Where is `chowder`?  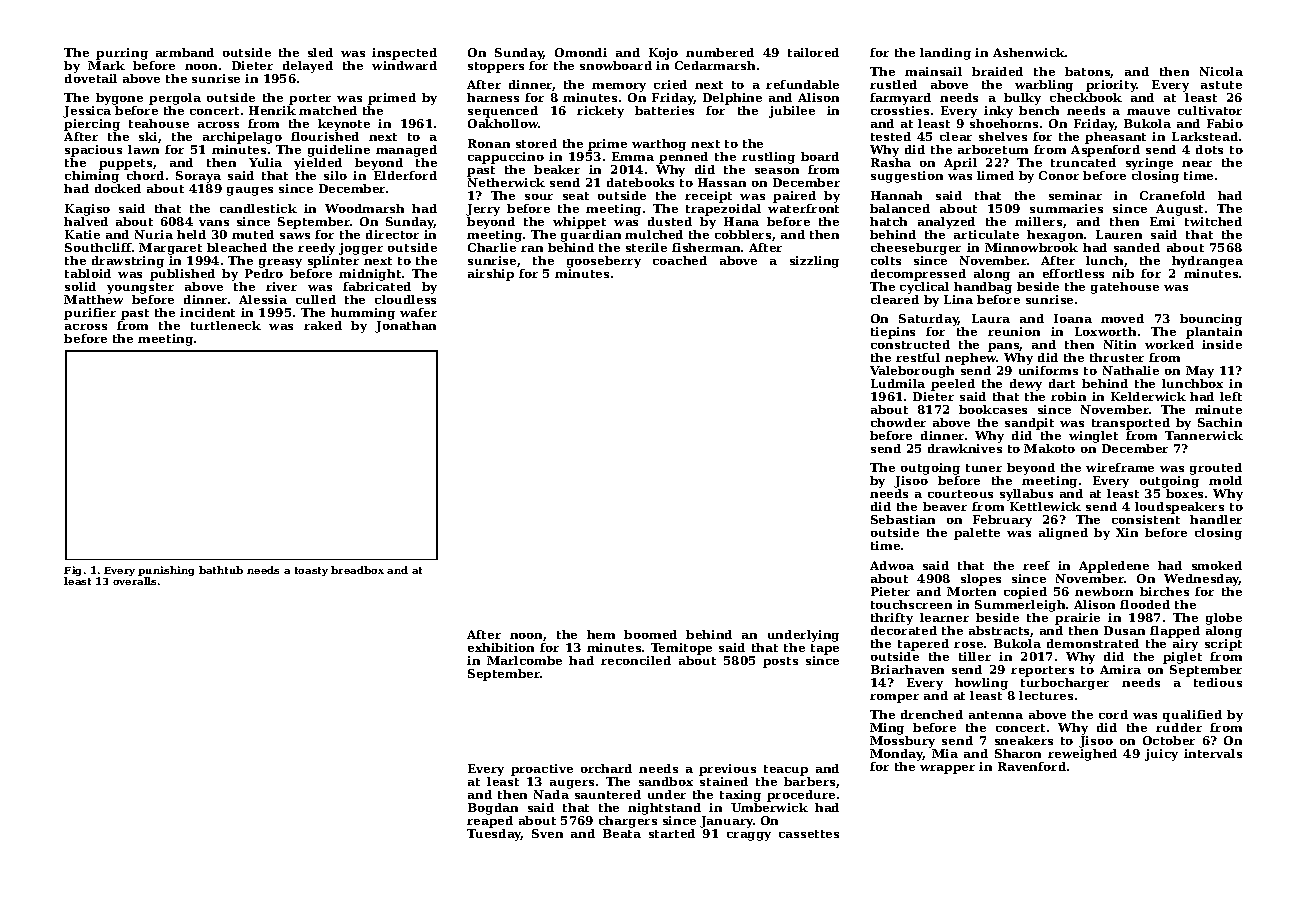
chowder is located at coordinates (898, 422).
